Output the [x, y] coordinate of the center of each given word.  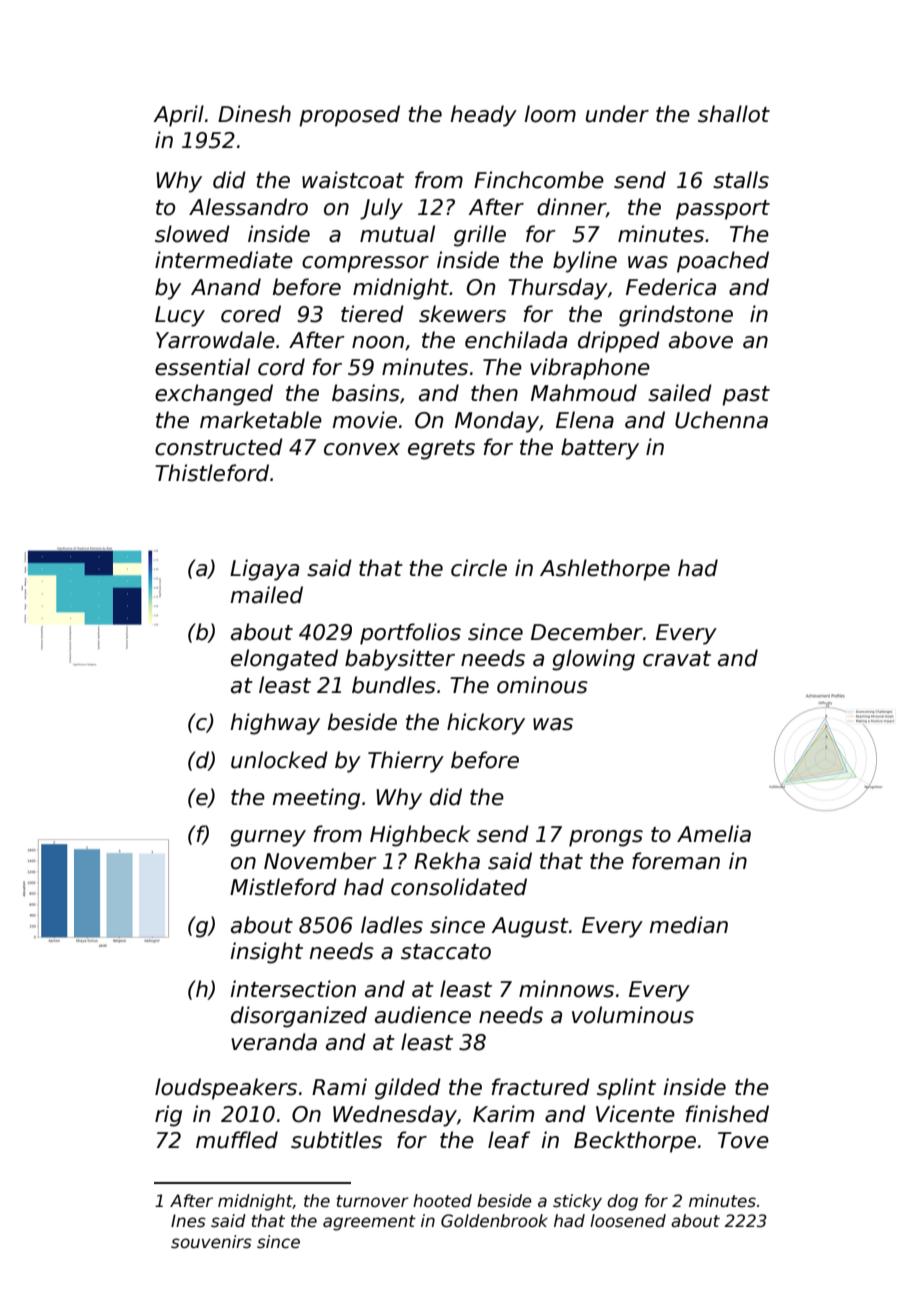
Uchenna [721, 420]
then [494, 393]
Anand [226, 287]
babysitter [400, 660]
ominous [542, 685]
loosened [628, 1221]
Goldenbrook [494, 1221]
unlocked [279, 760]
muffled [237, 1140]
